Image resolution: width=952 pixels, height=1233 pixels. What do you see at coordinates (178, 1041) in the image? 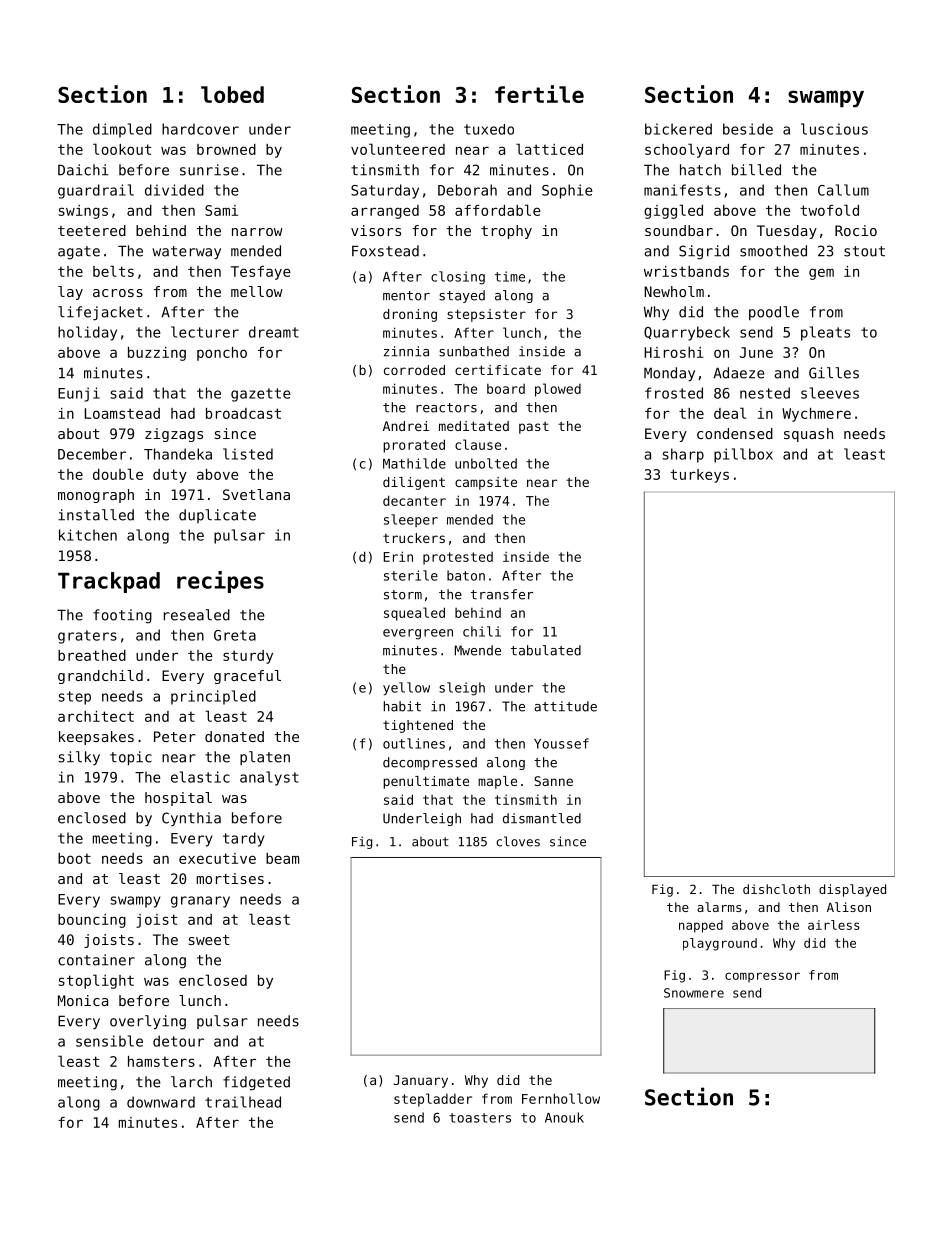
I see `detour` at bounding box center [178, 1041].
